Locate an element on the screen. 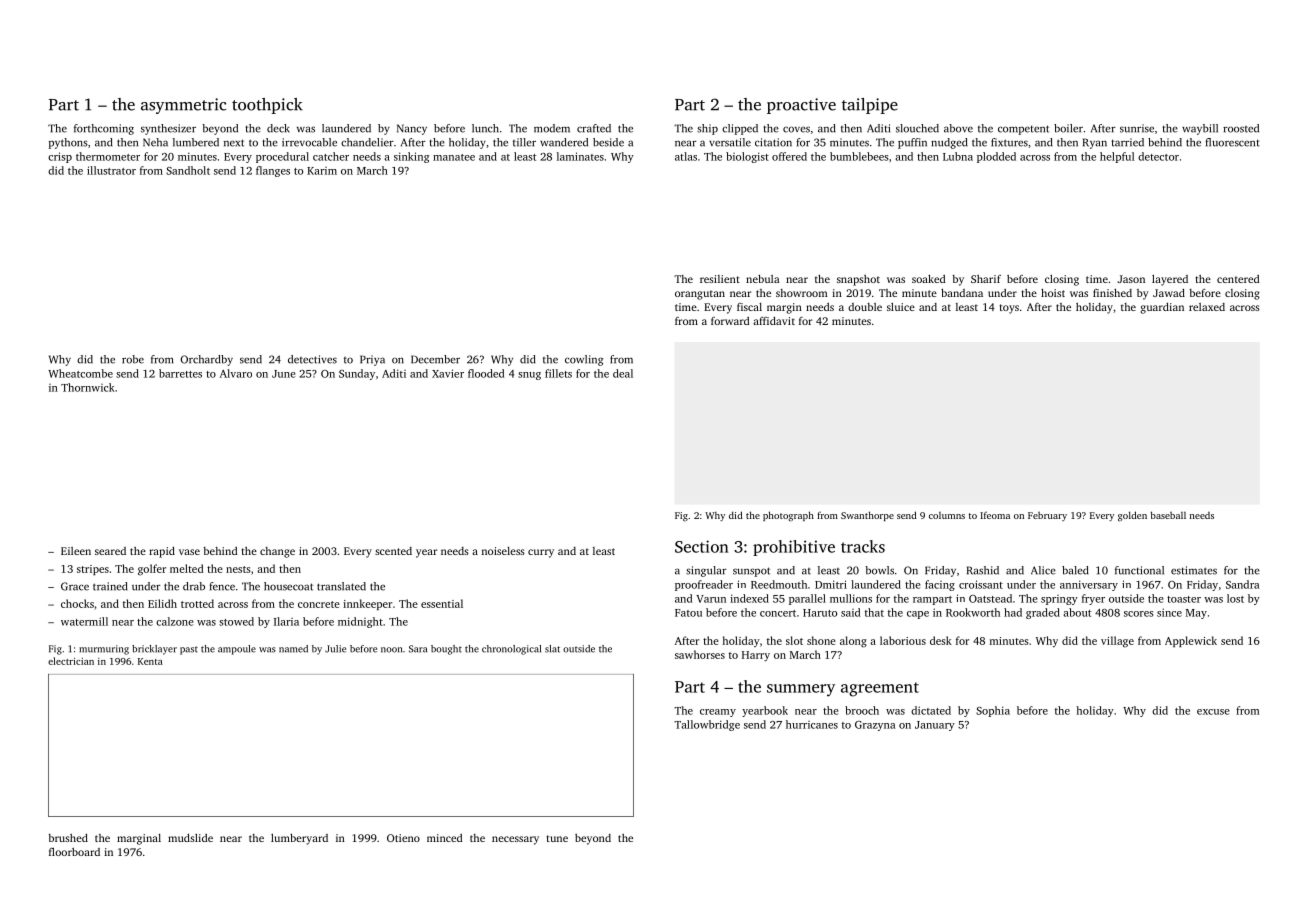  Eileen is located at coordinates (76, 551).
